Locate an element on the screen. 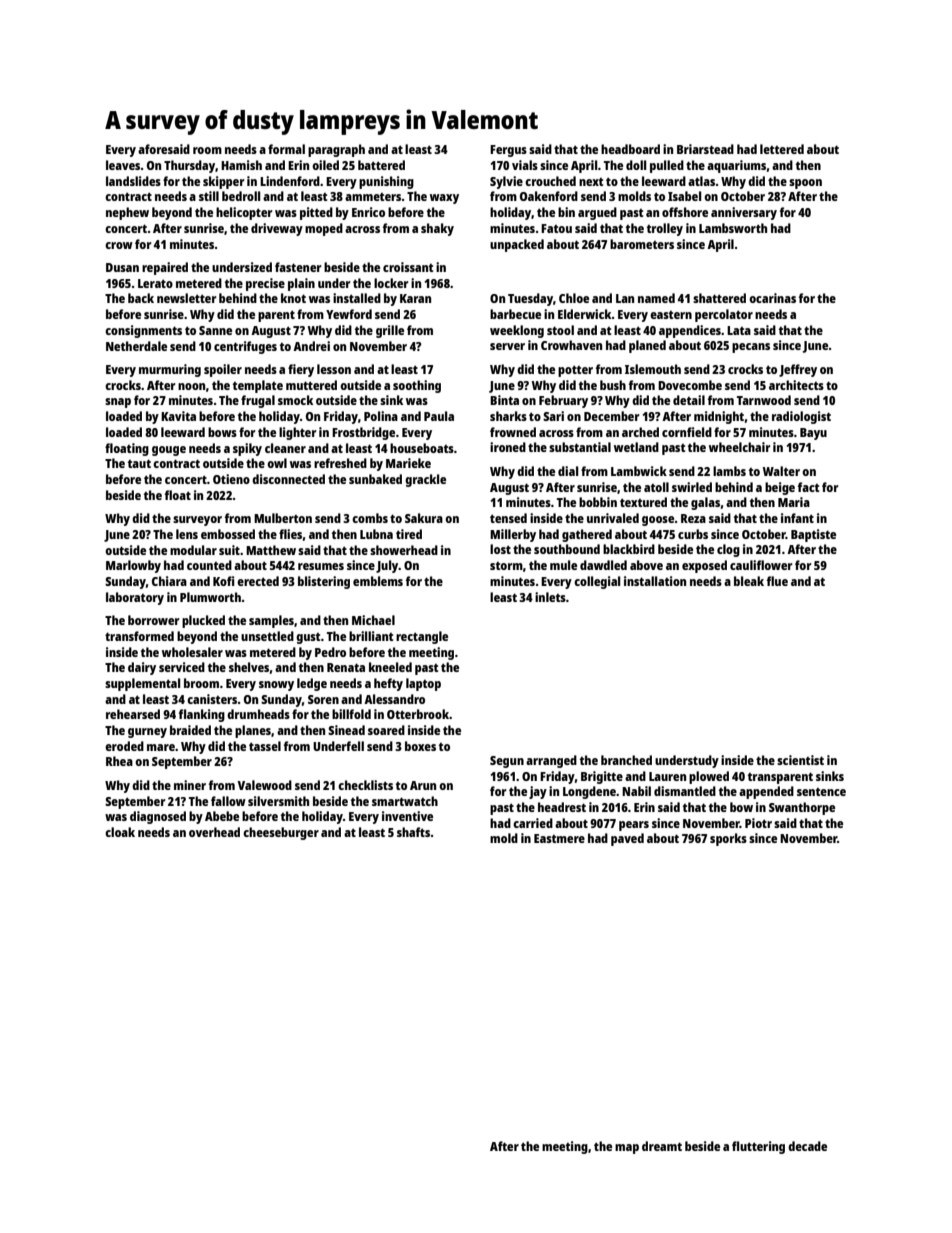 The image size is (952, 1233). sporks is located at coordinates (728, 839).
